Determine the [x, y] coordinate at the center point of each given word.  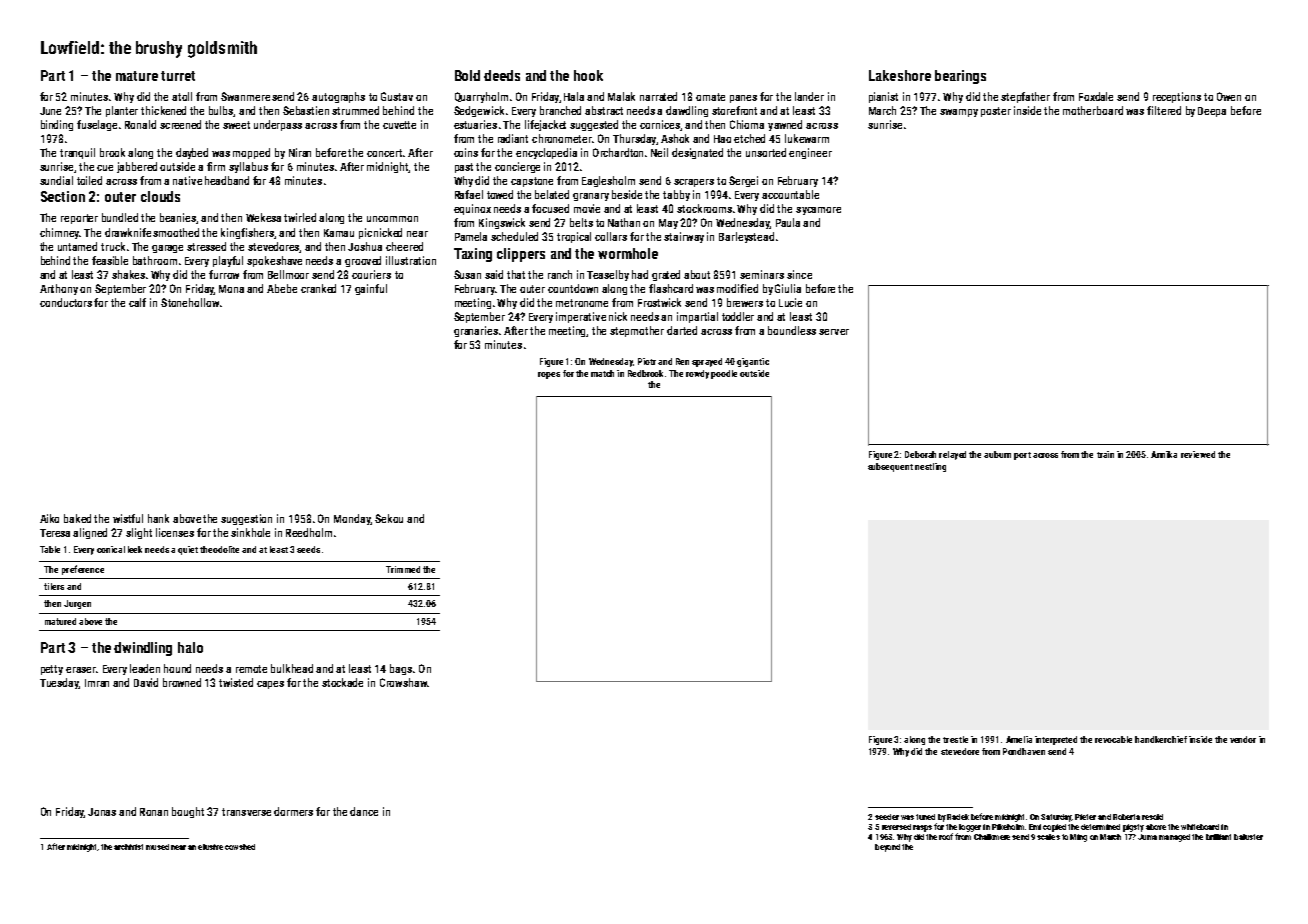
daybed [192, 153]
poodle [724, 374]
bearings [960, 77]
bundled [120, 217]
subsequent [890, 467]
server [834, 332]
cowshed [240, 847]
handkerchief [1161, 739]
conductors [66, 302]
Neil [659, 152]
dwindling [143, 649]
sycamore [818, 211]
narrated [658, 96]
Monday [352, 519]
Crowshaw [403, 682]
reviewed [1198, 454]
